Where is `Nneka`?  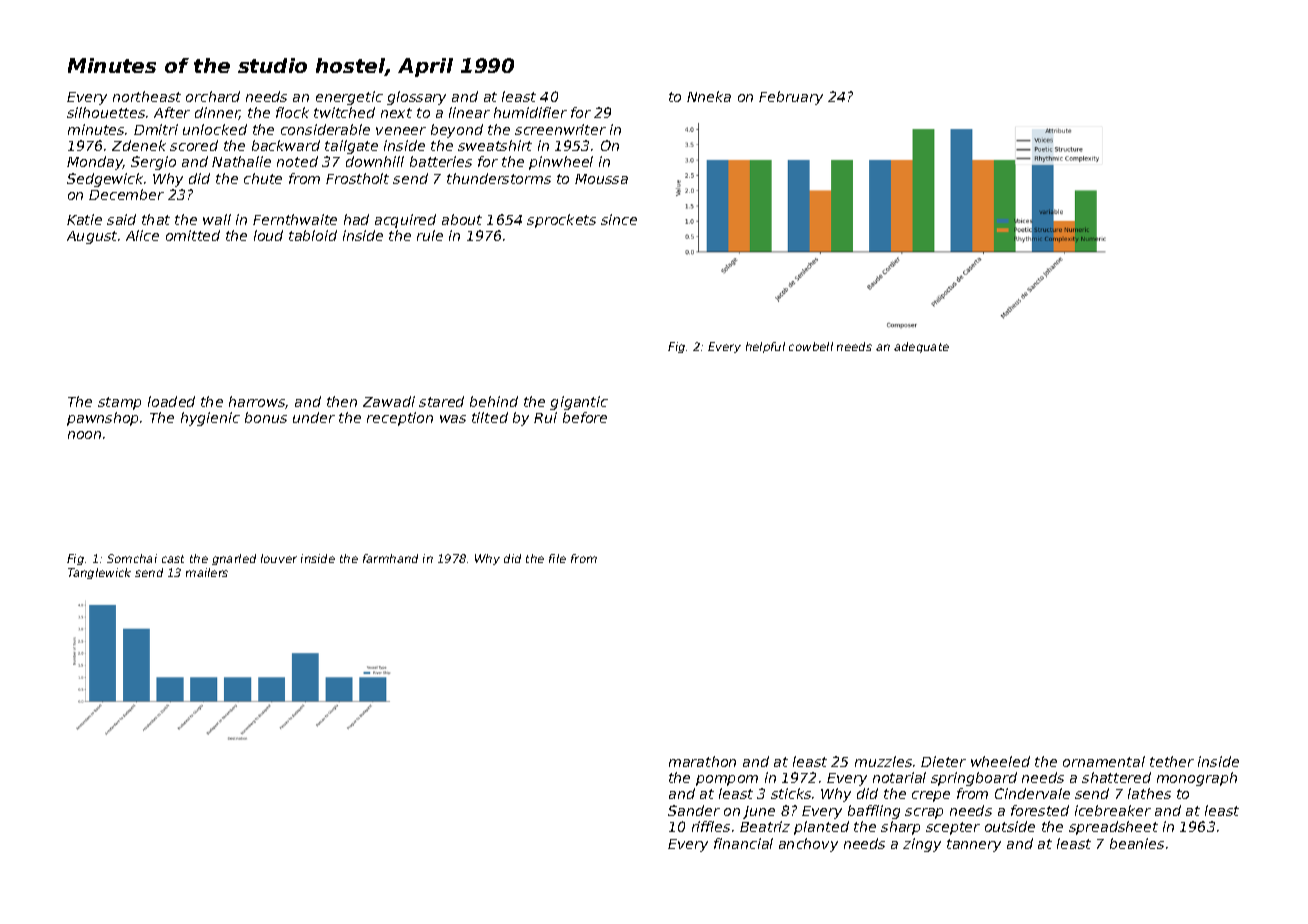 Nneka is located at coordinates (709, 96).
